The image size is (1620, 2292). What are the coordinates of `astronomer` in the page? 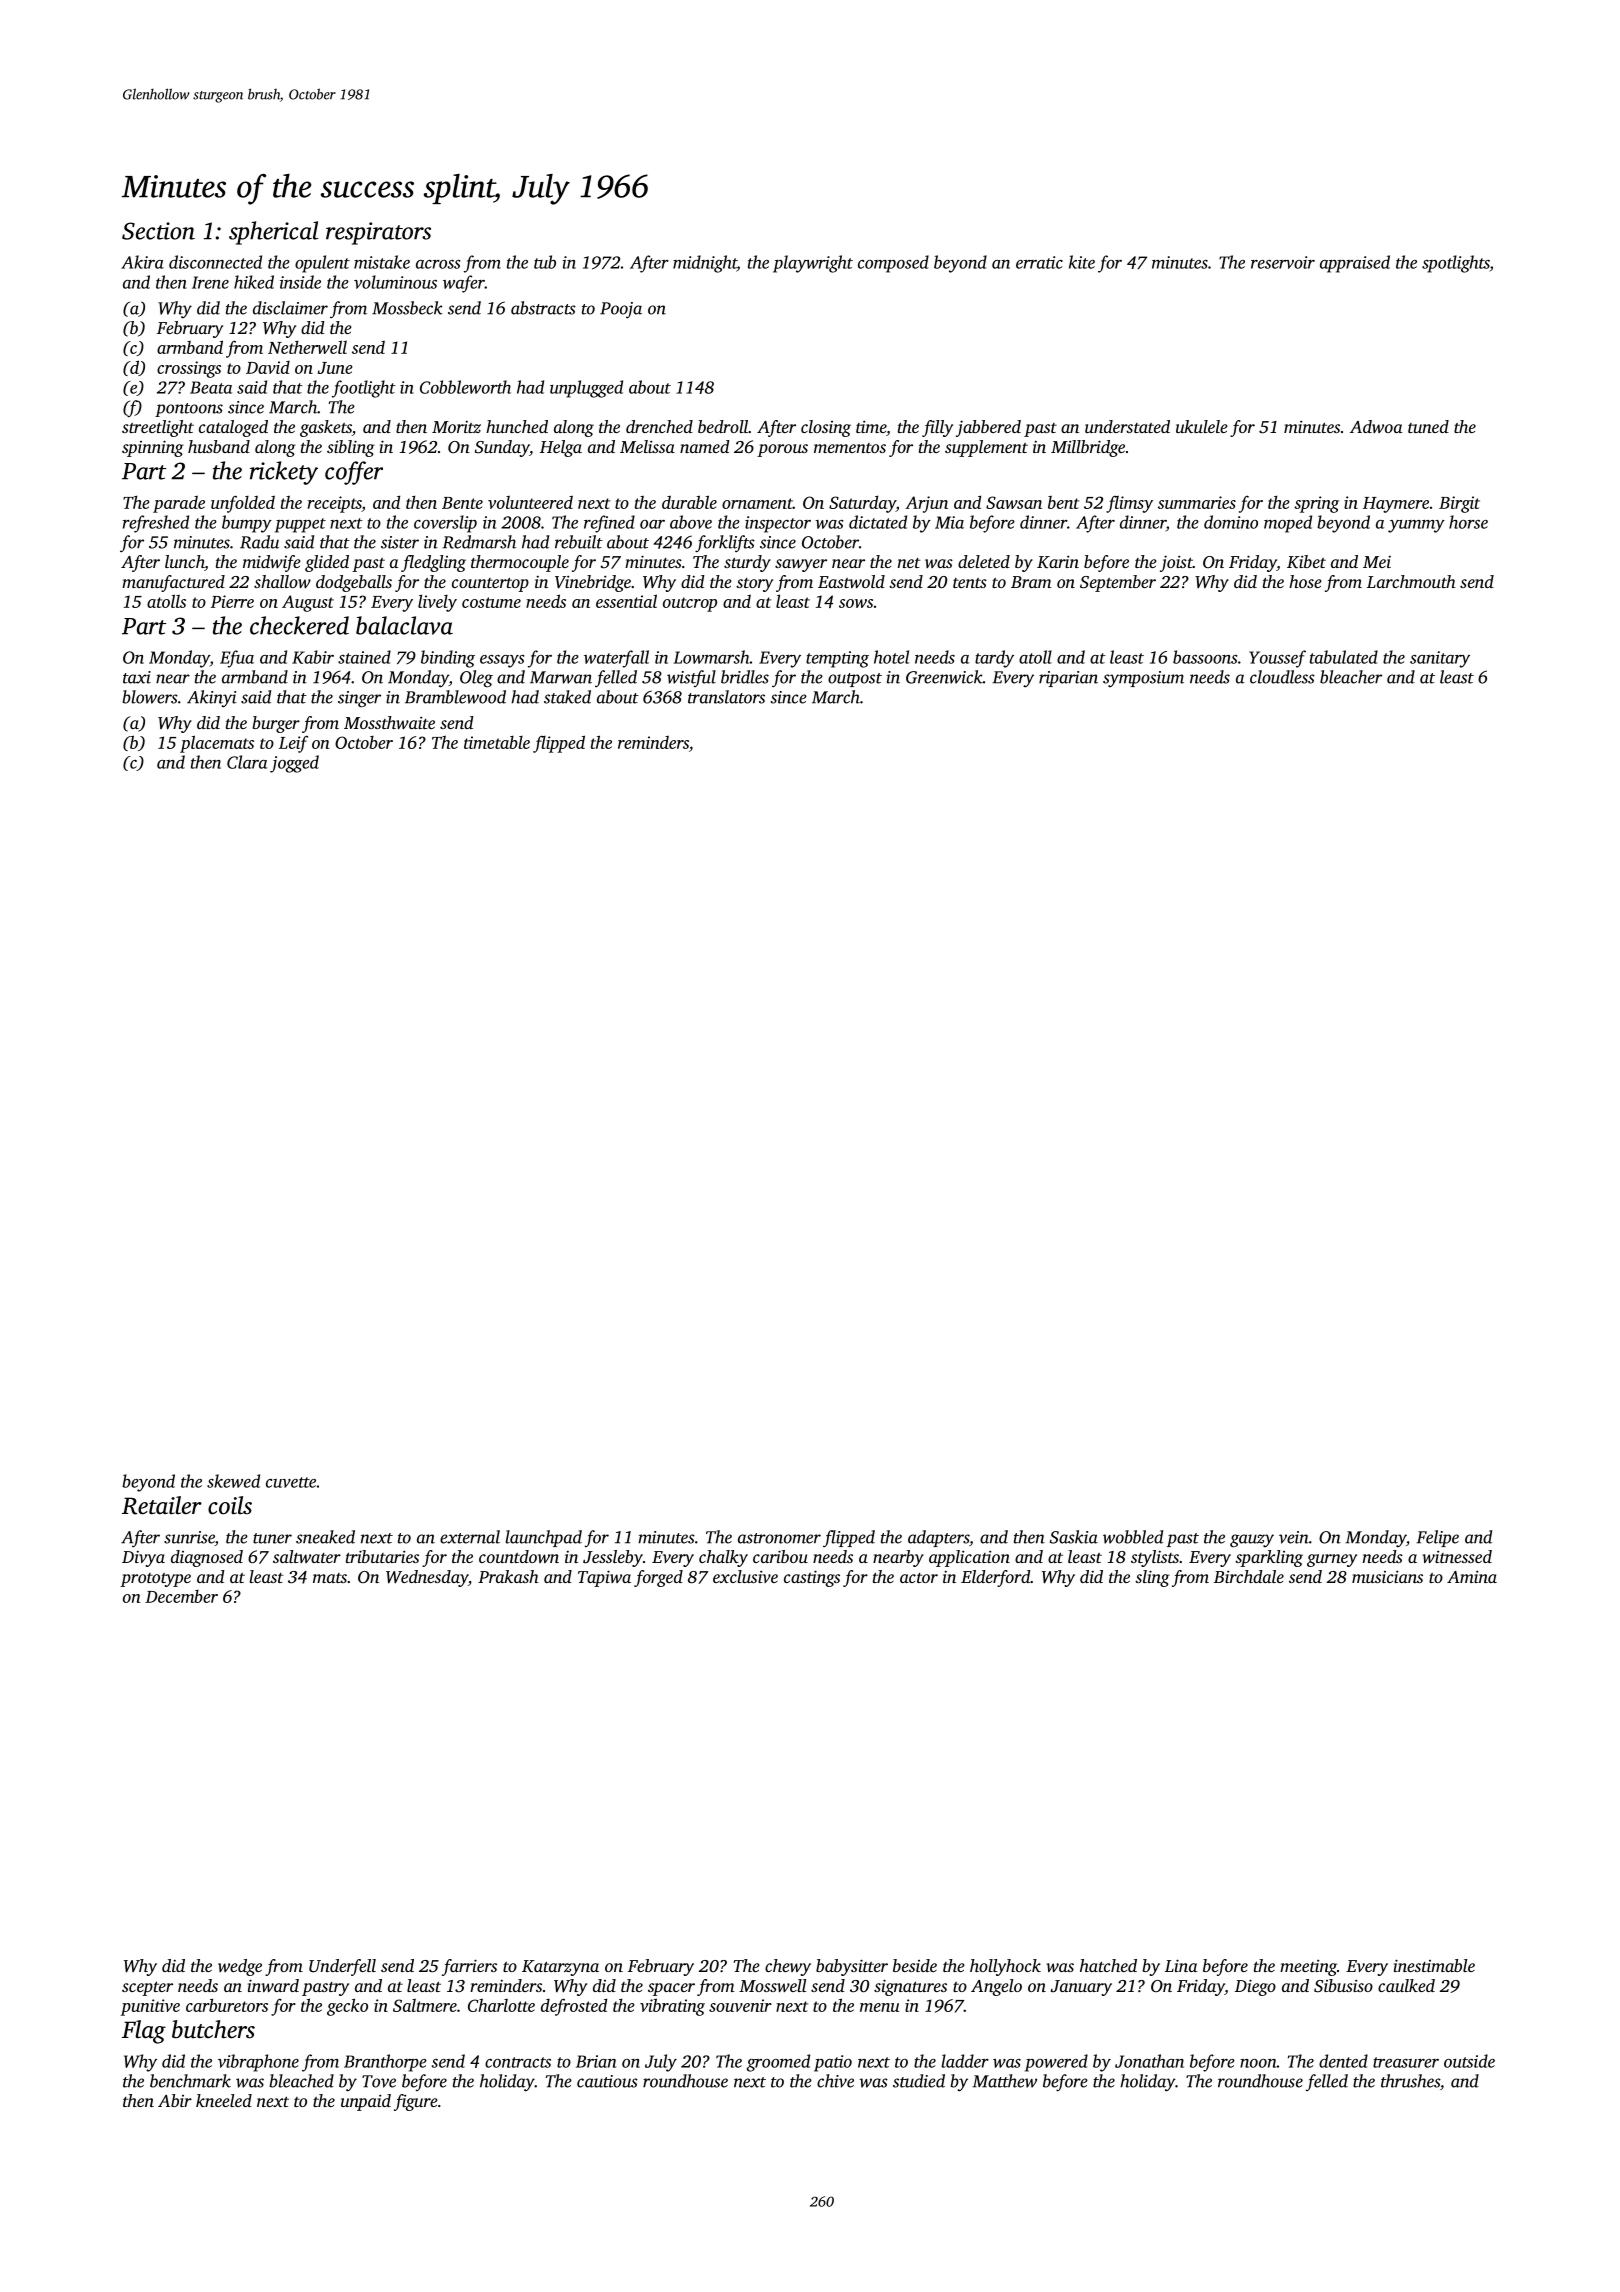 It's located at (779, 1538).
